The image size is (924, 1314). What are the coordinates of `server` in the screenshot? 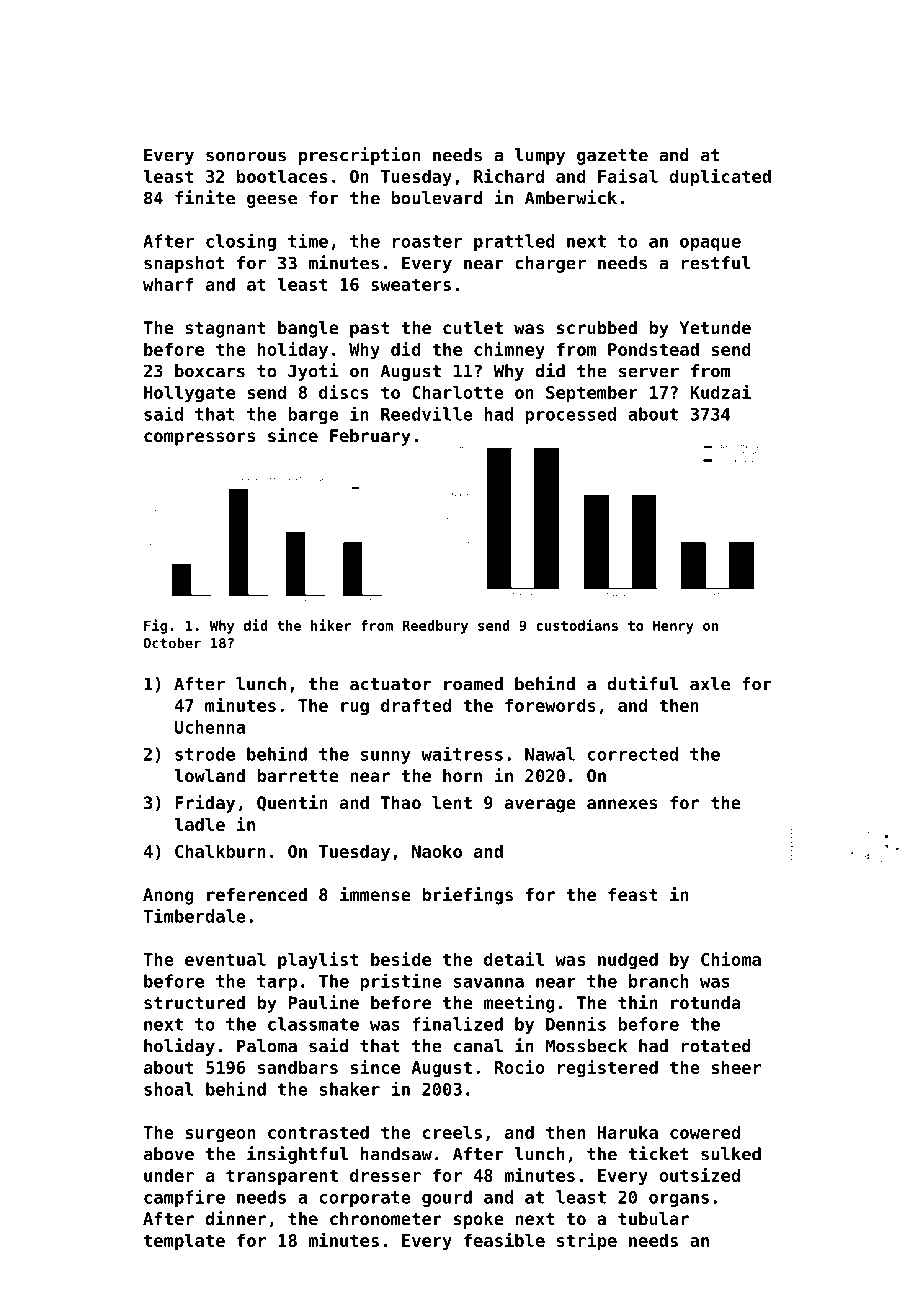 It's located at (649, 372).
